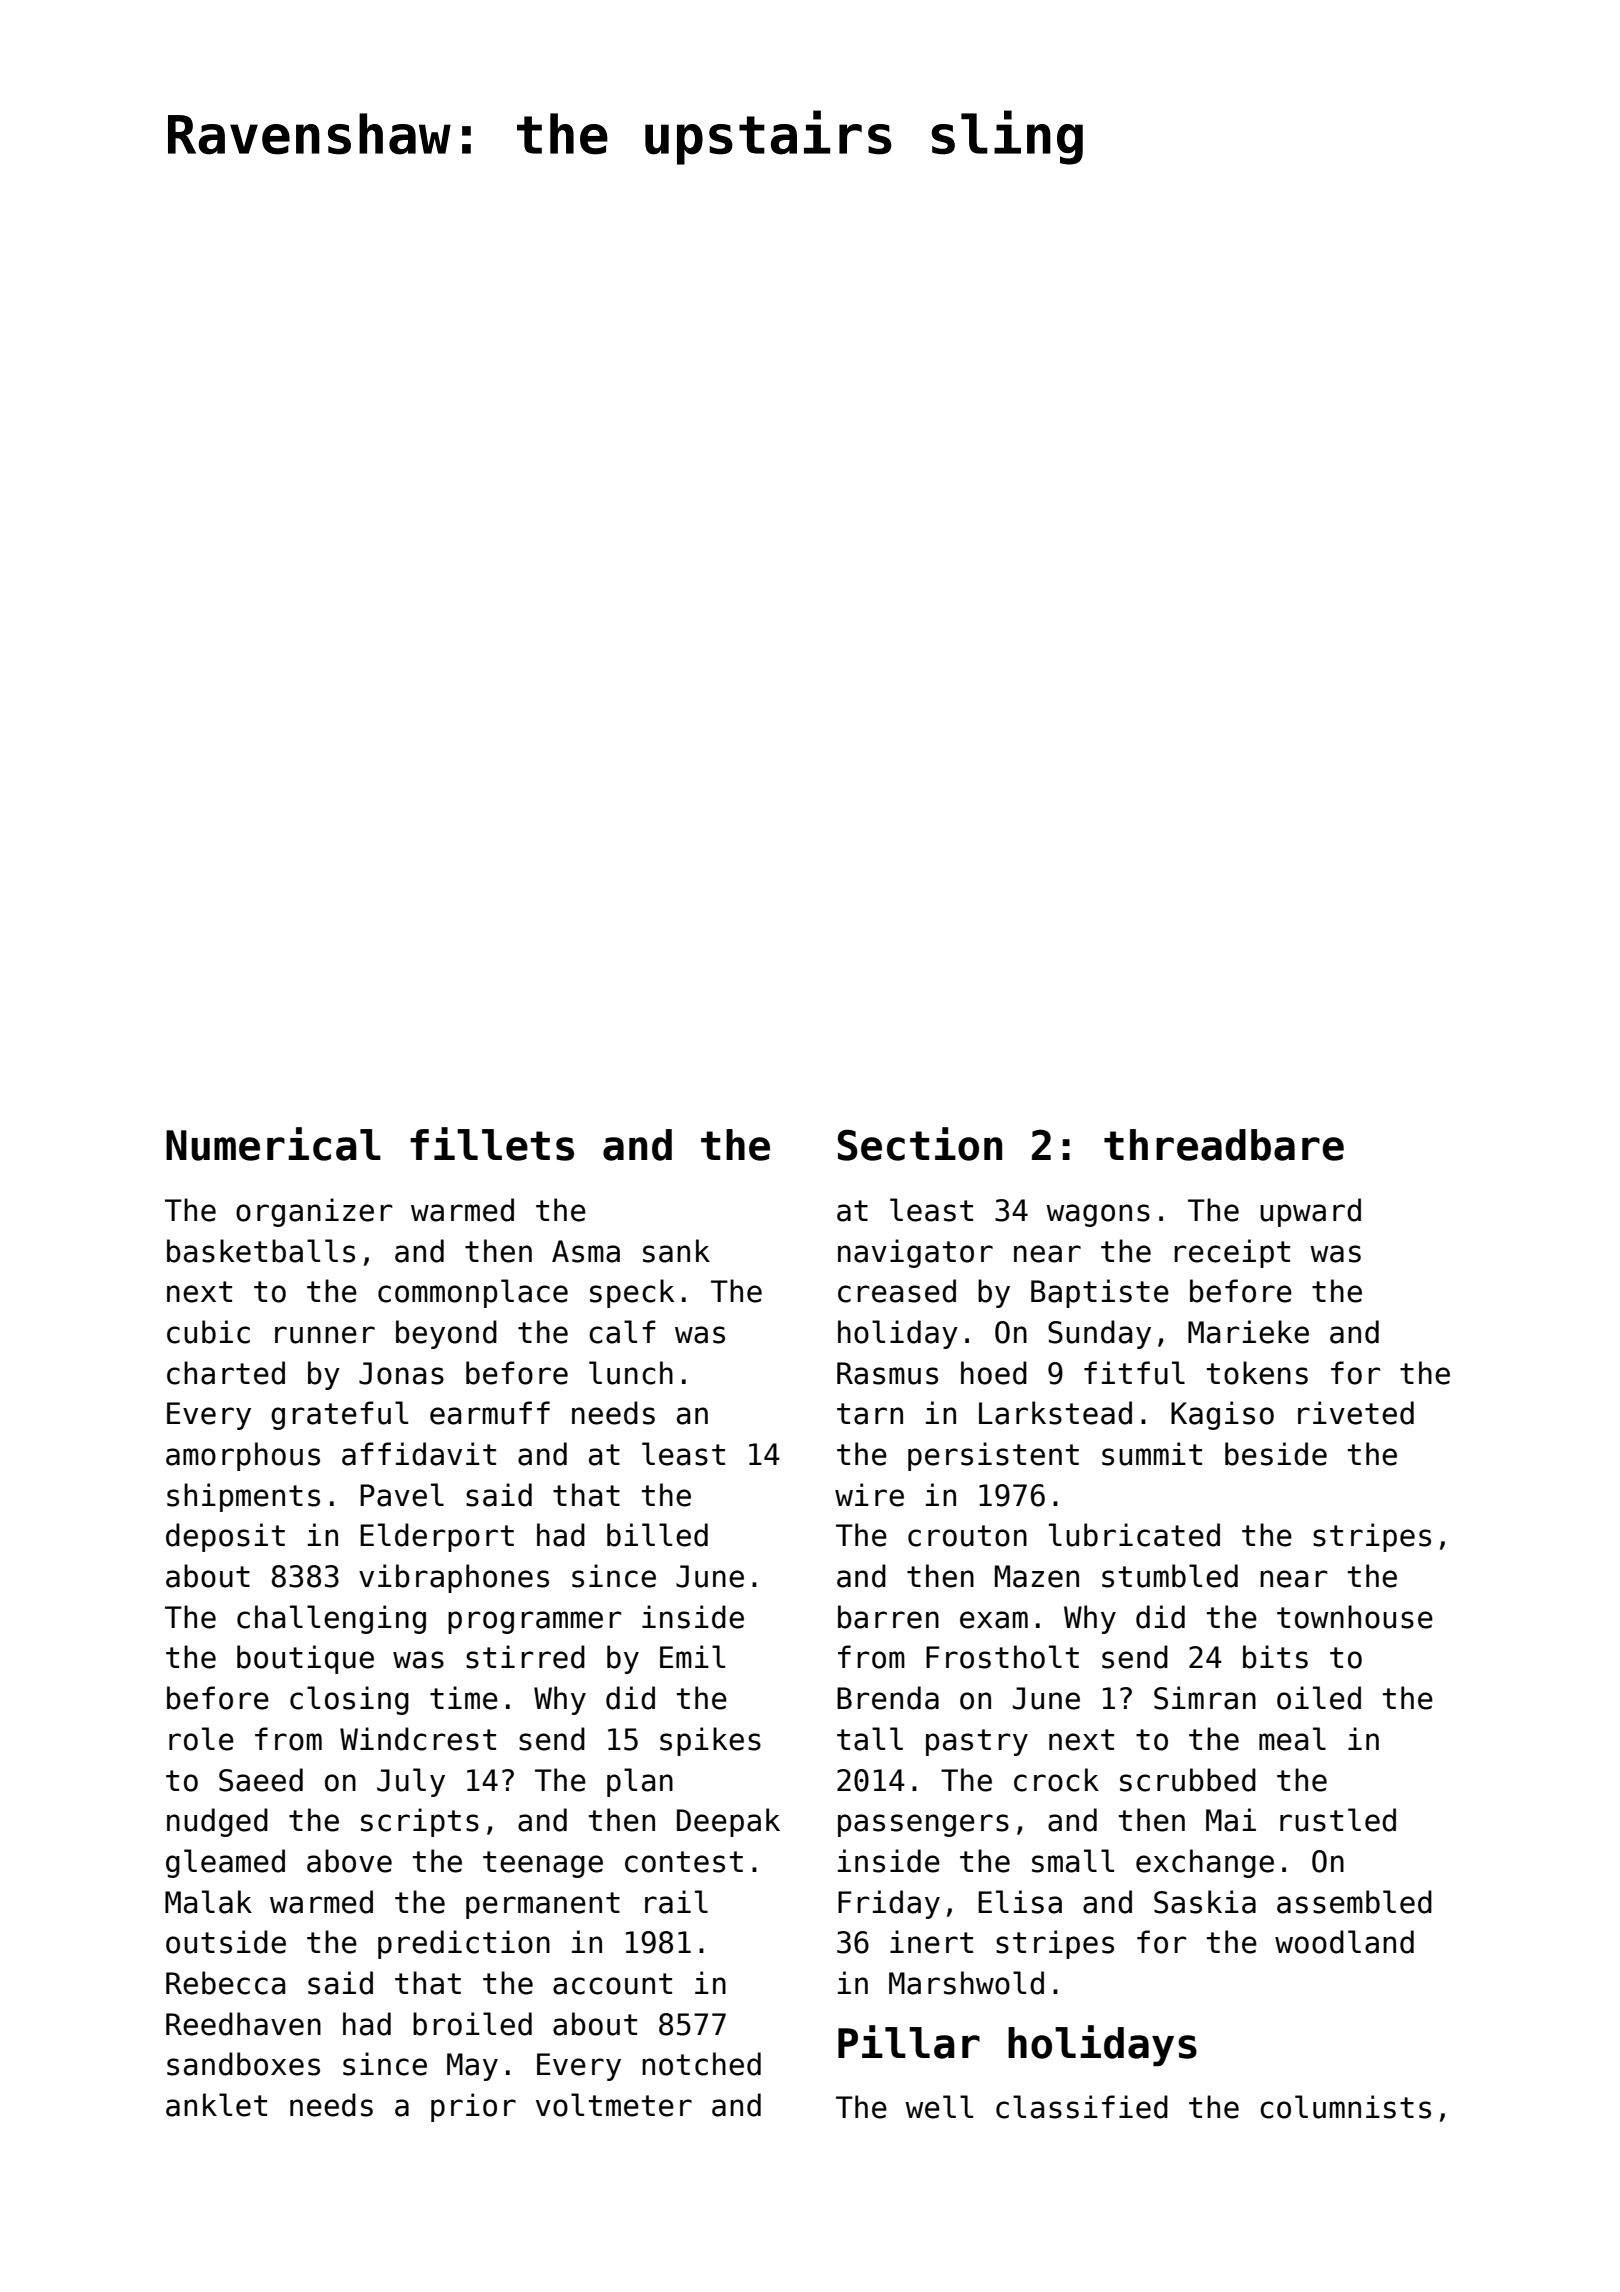  I want to click on shipments, so click(243, 1497).
